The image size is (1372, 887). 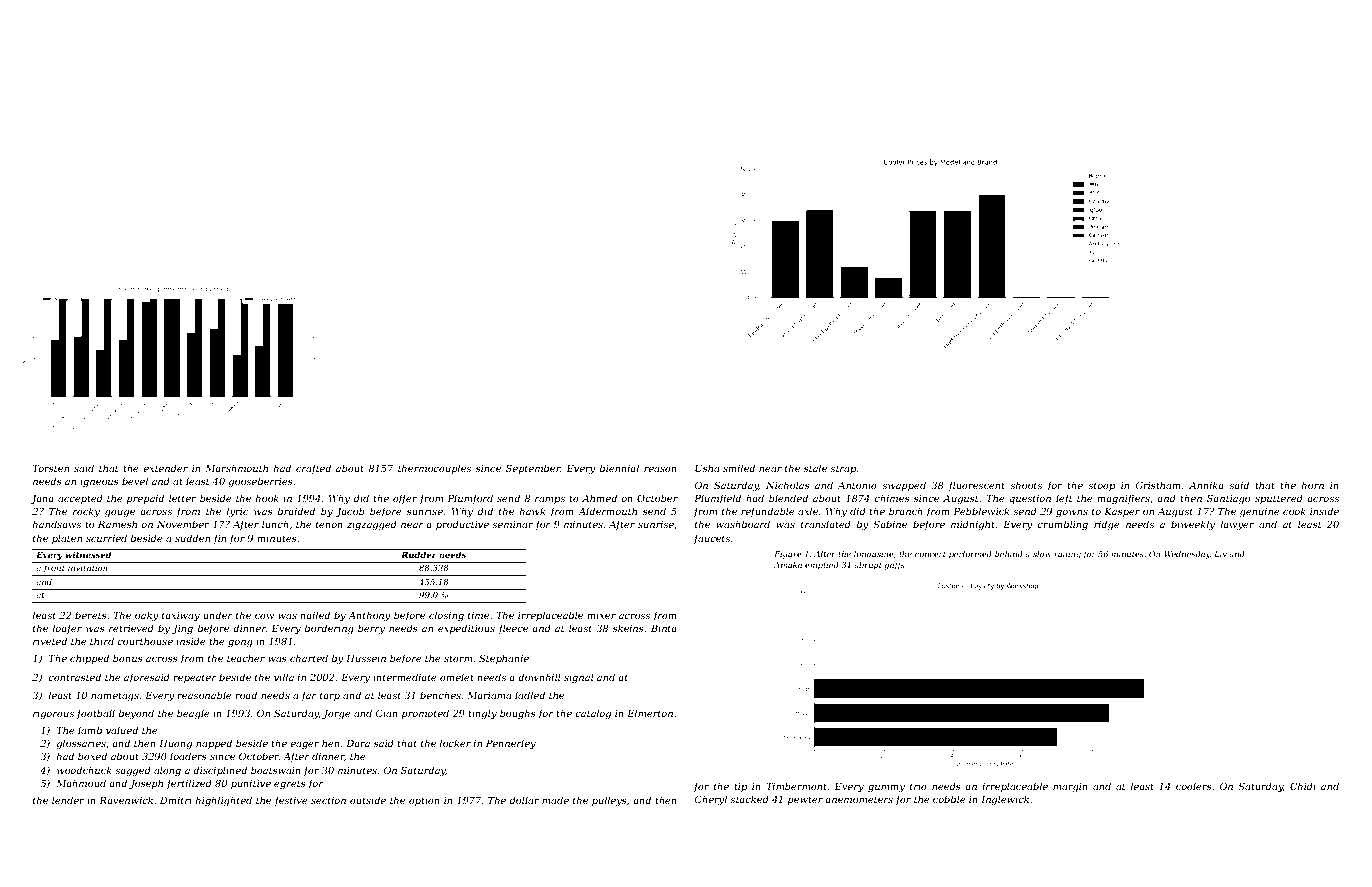 I want to click on Chidi, so click(x=1303, y=786).
